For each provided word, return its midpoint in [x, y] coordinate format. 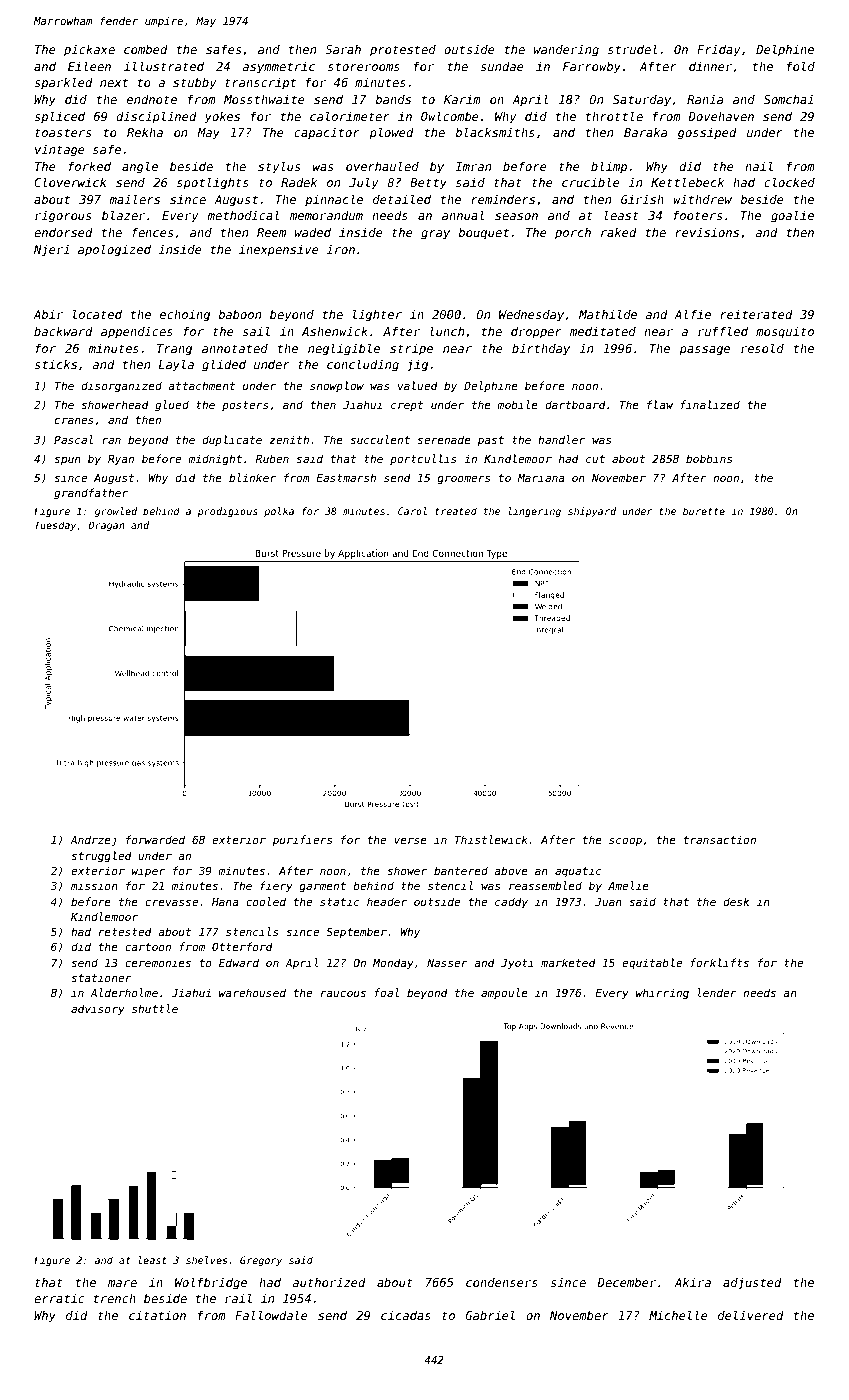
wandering [566, 51]
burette [704, 511]
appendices [137, 333]
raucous [343, 993]
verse [410, 840]
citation [157, 1315]
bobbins [709, 458]
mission [94, 885]
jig [417, 366]
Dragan [106, 526]
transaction [720, 839]
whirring [662, 994]
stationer [101, 977]
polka [279, 512]
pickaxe [89, 51]
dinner [710, 66]
